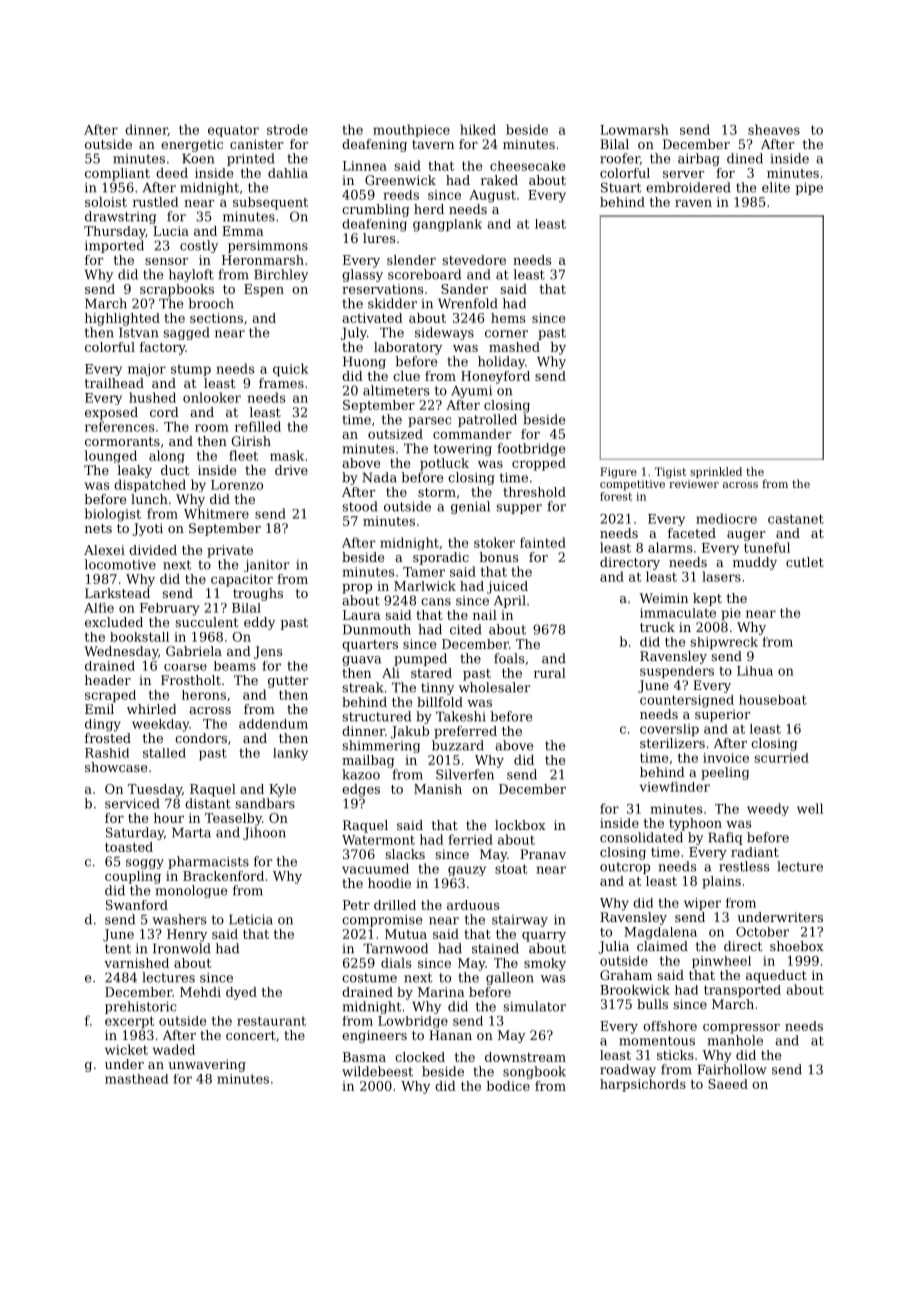 Image resolution: width=908 pixels, height=1316 pixels. What do you see at coordinates (809, 188) in the screenshot?
I see `pipe` at bounding box center [809, 188].
